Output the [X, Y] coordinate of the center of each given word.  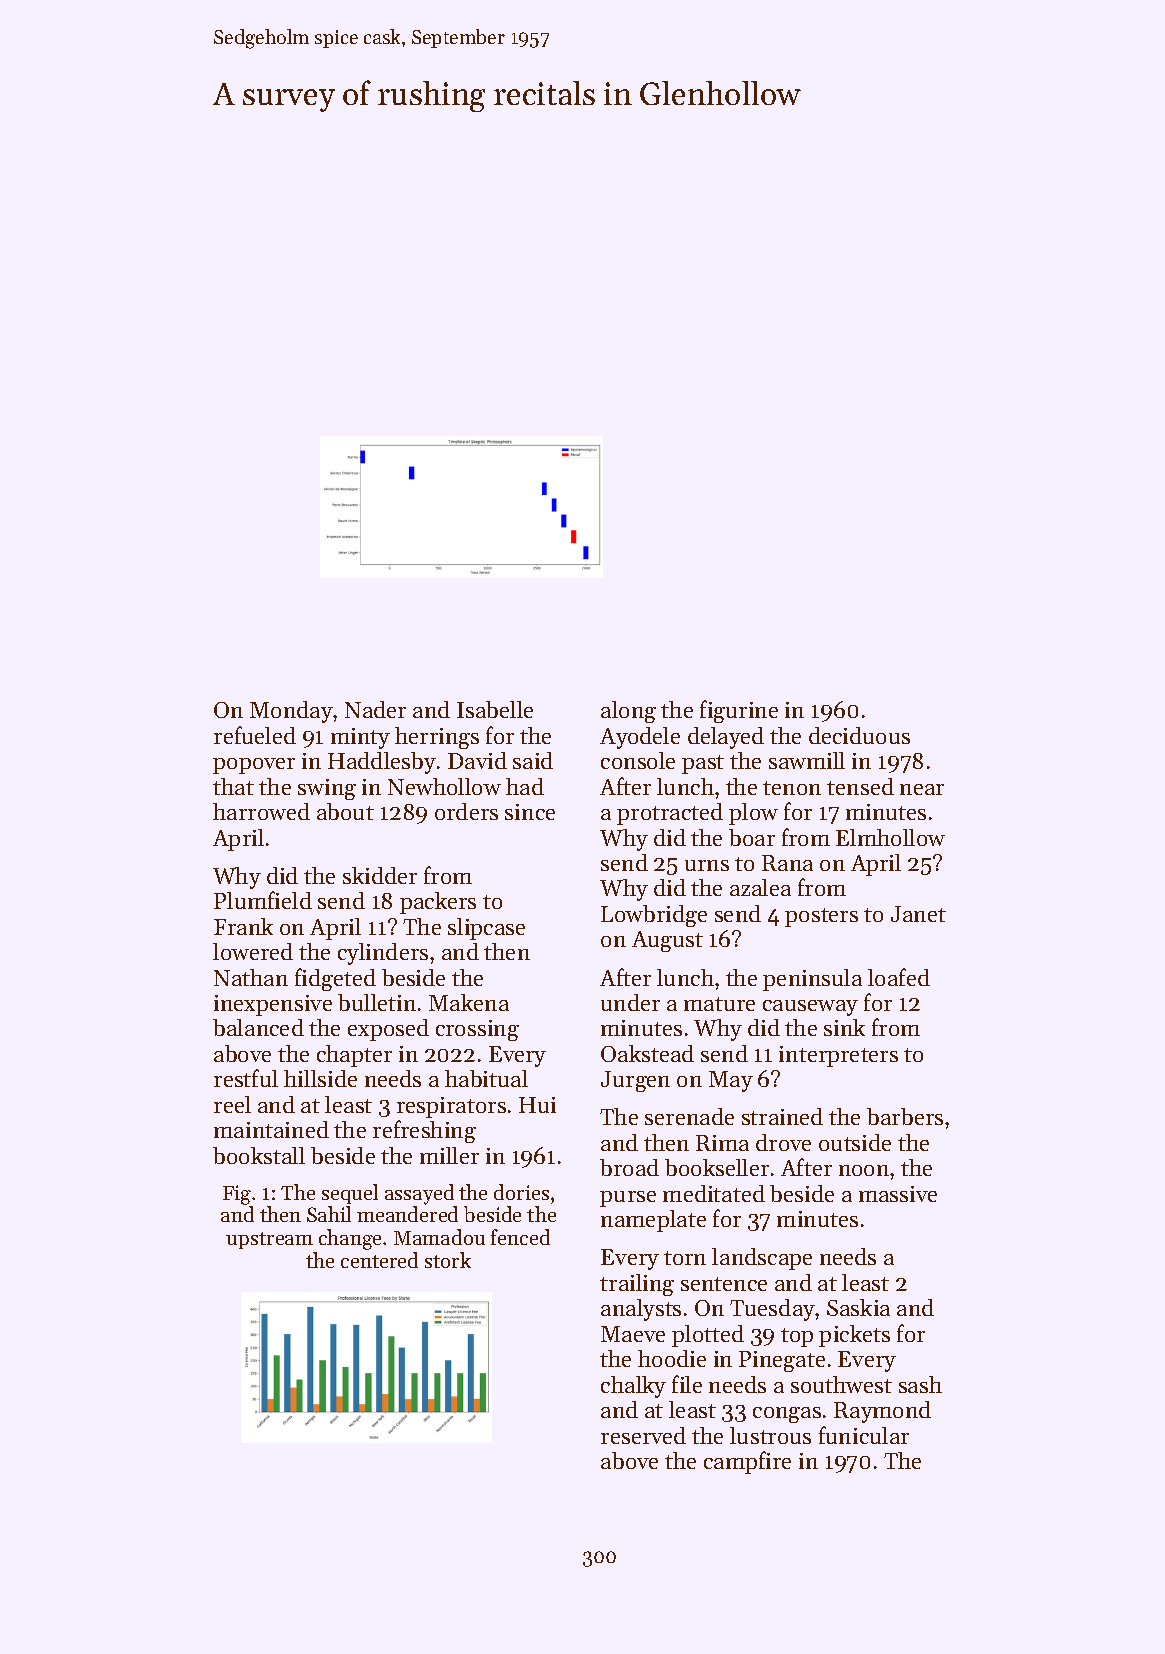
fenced [520, 1237]
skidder [380, 875]
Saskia [858, 1307]
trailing [637, 1285]
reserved [643, 1435]
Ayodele [640, 738]
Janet [918, 914]
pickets [854, 1336]
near [922, 789]
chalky [633, 1387]
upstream [269, 1240]
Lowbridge [654, 916]
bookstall [259, 1155]
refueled [255, 735]
